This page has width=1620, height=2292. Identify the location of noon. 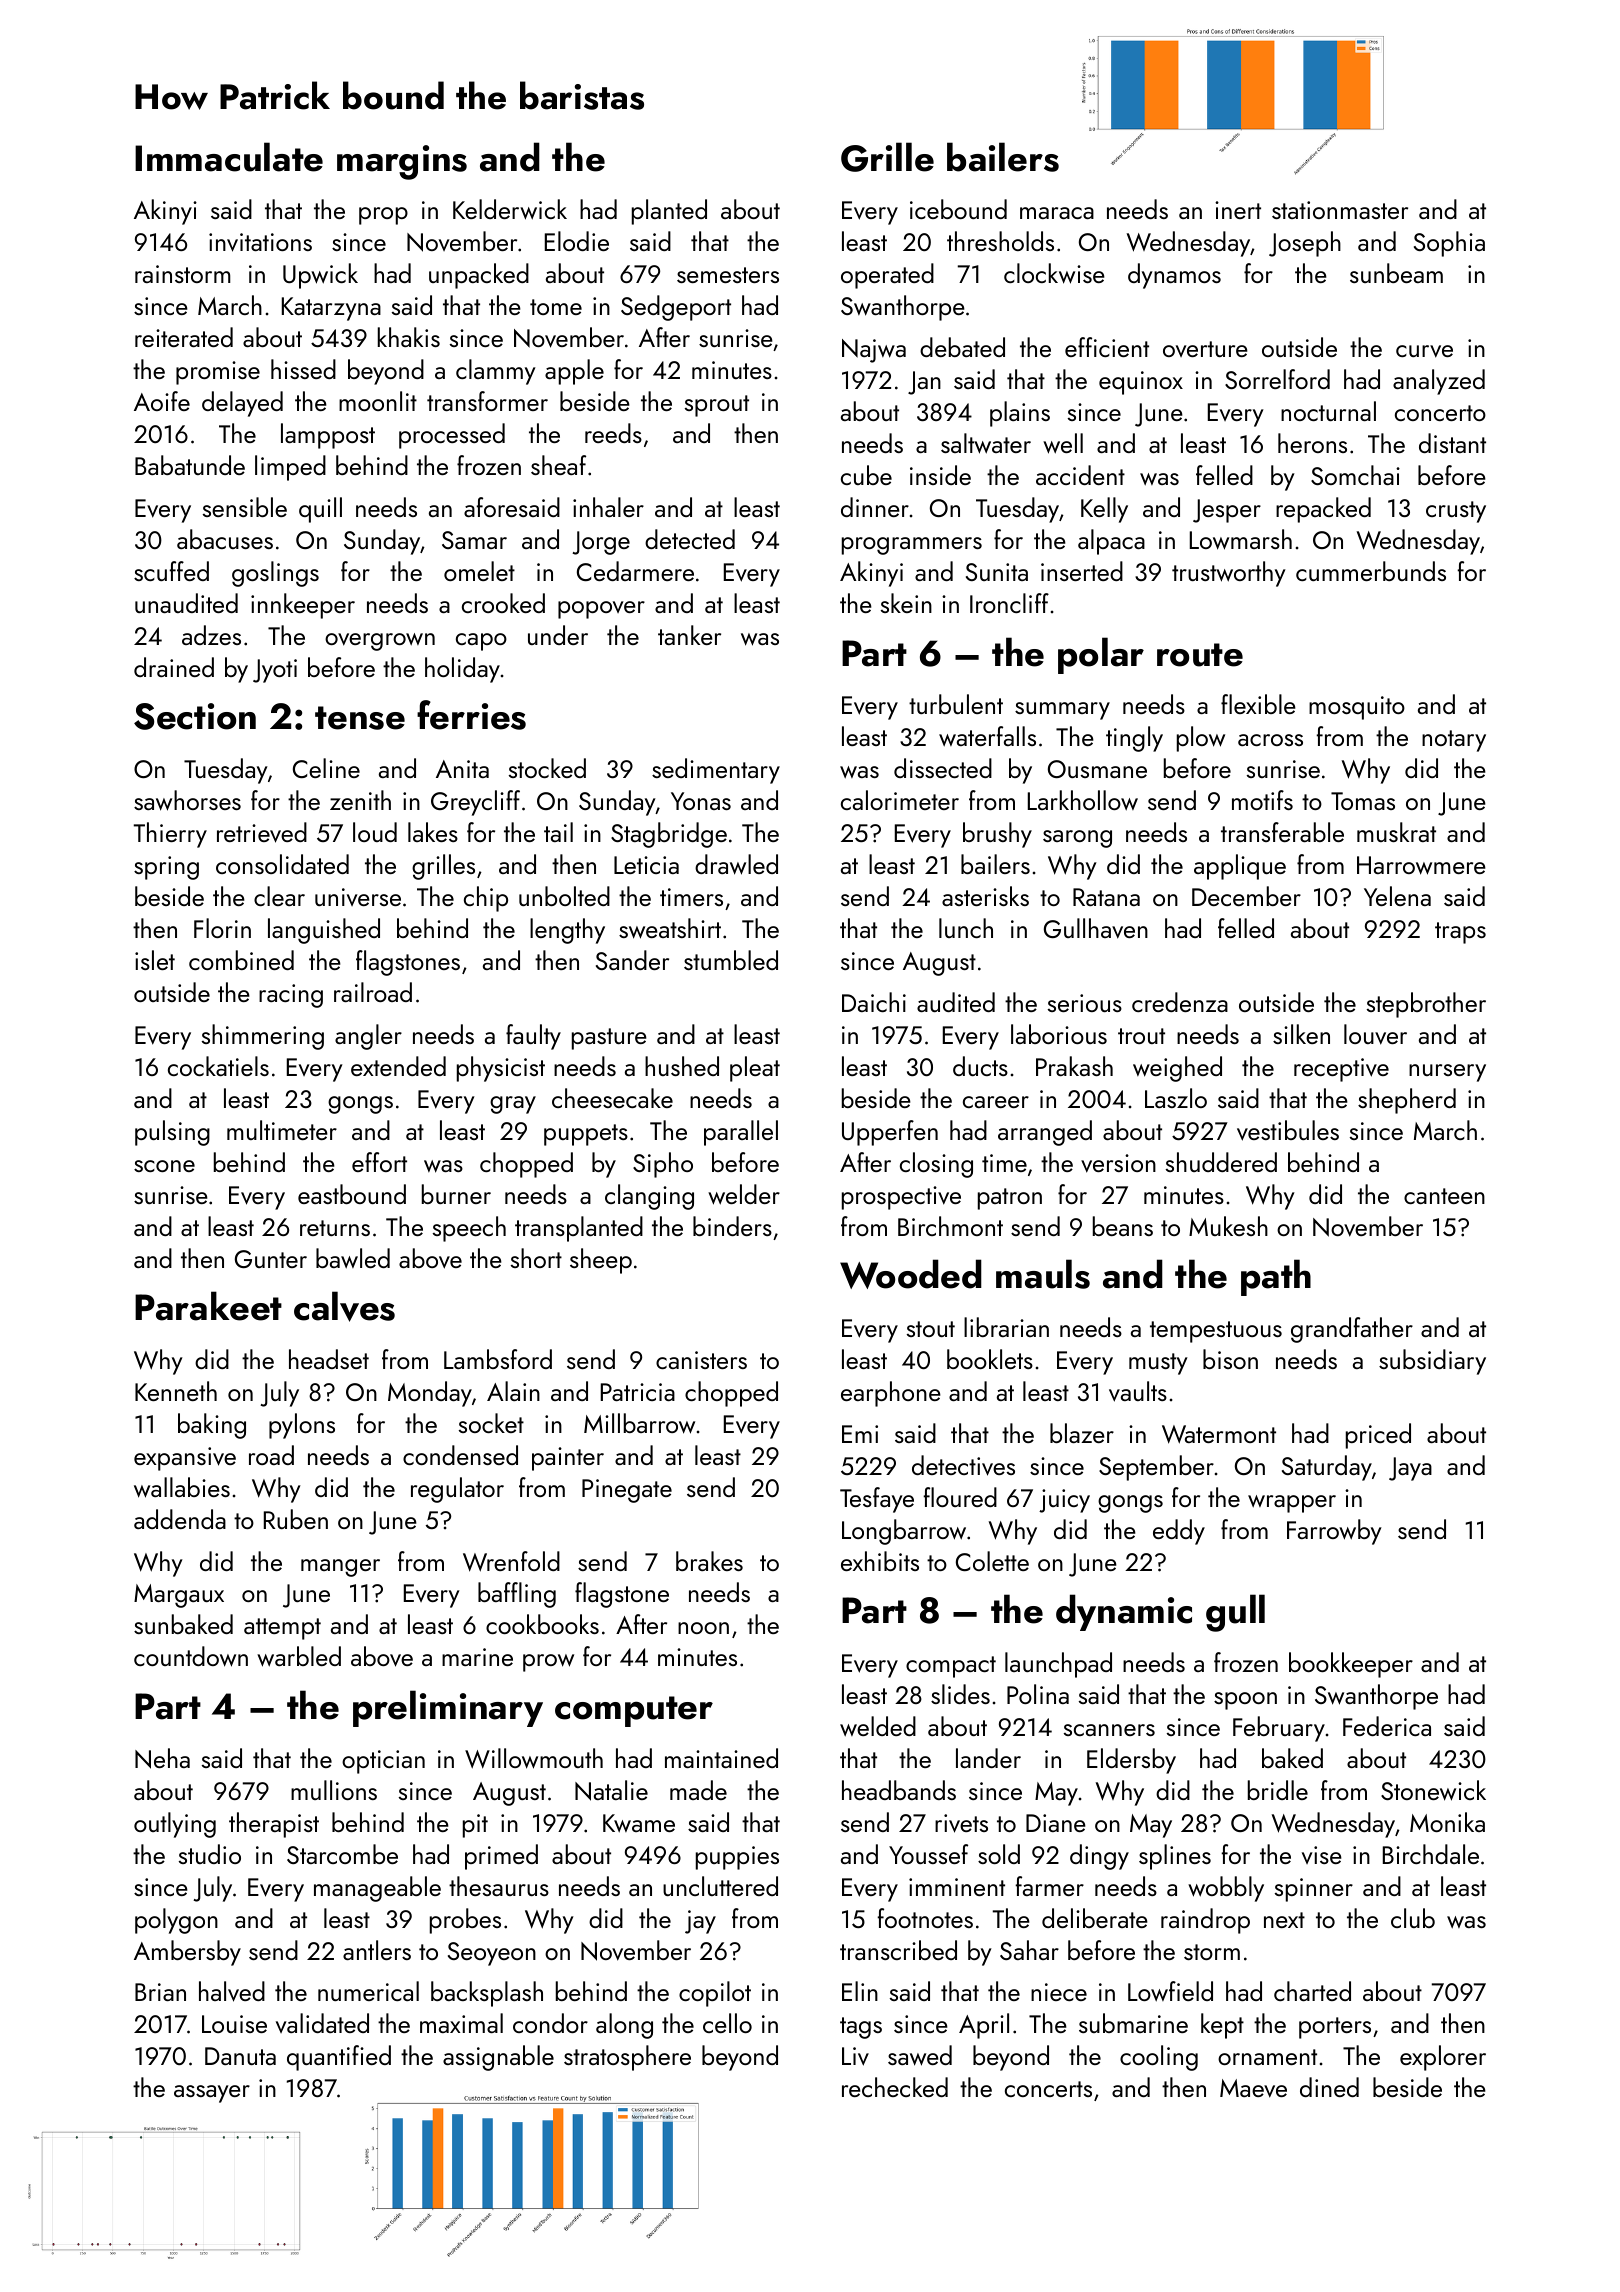
(703, 1628).
